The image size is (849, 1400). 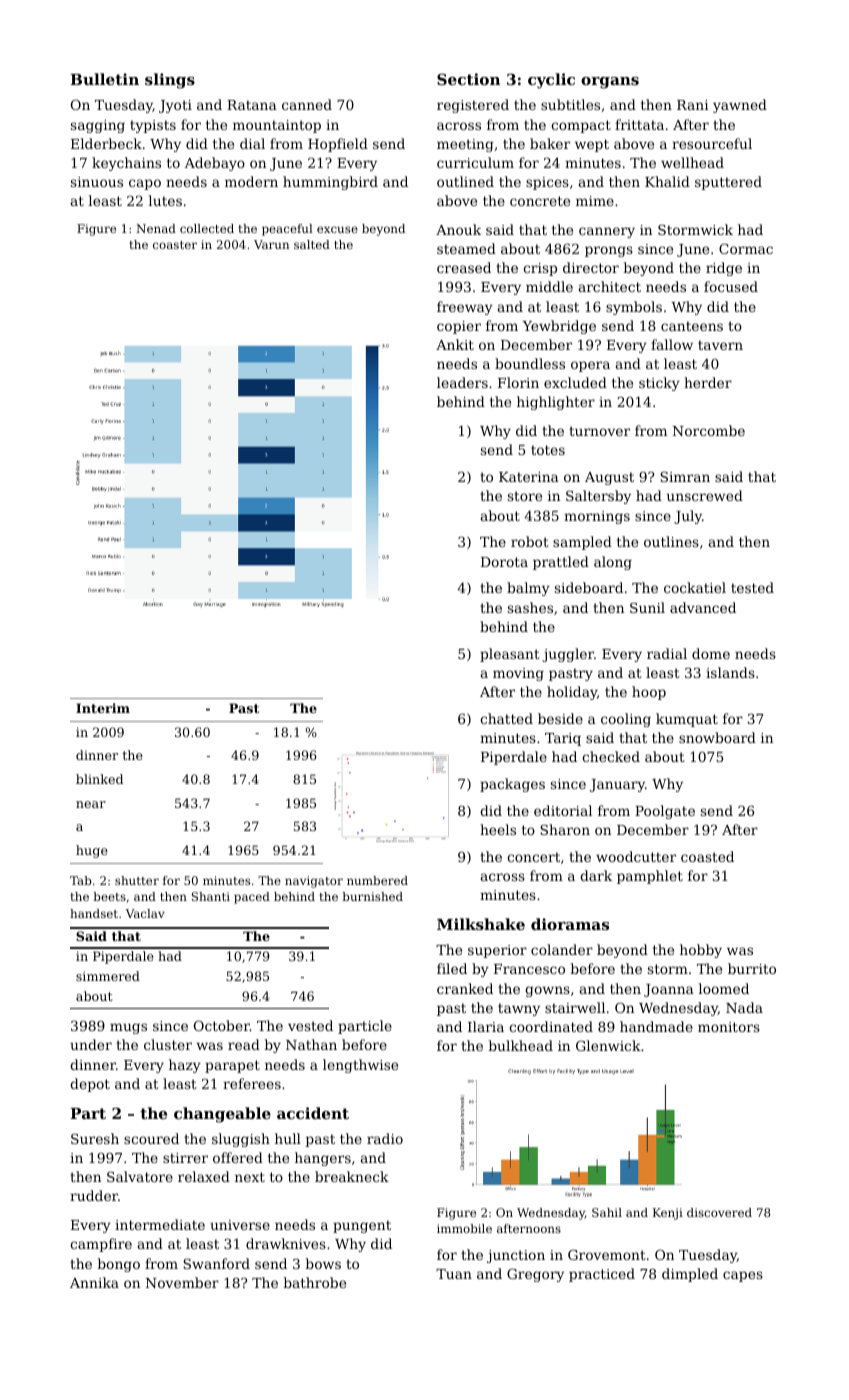 What do you see at coordinates (705, 495) in the image?
I see `unscrewed` at bounding box center [705, 495].
